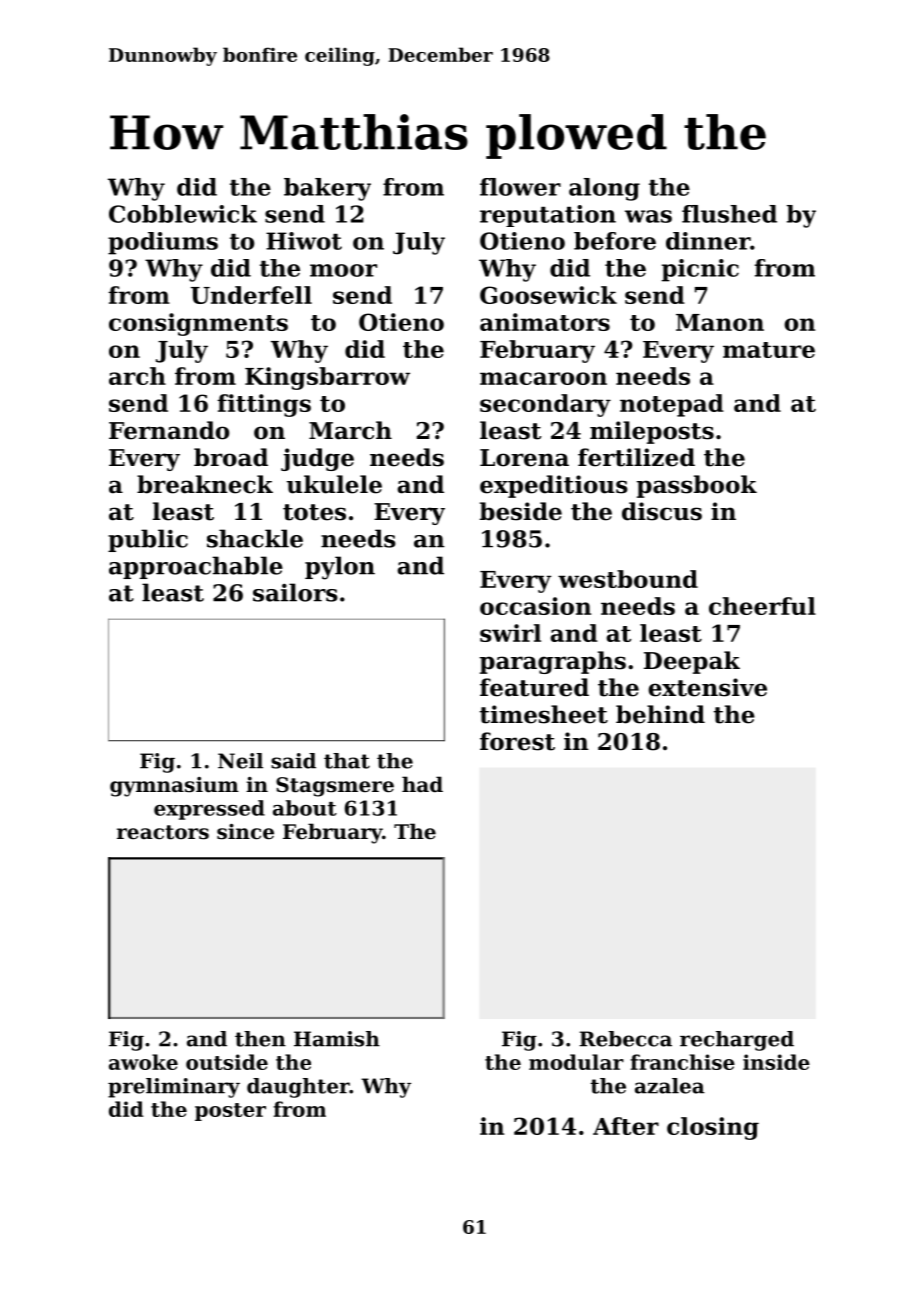 This screenshot has width=924, height=1311. What do you see at coordinates (304, 241) in the screenshot?
I see `Hiwot` at bounding box center [304, 241].
